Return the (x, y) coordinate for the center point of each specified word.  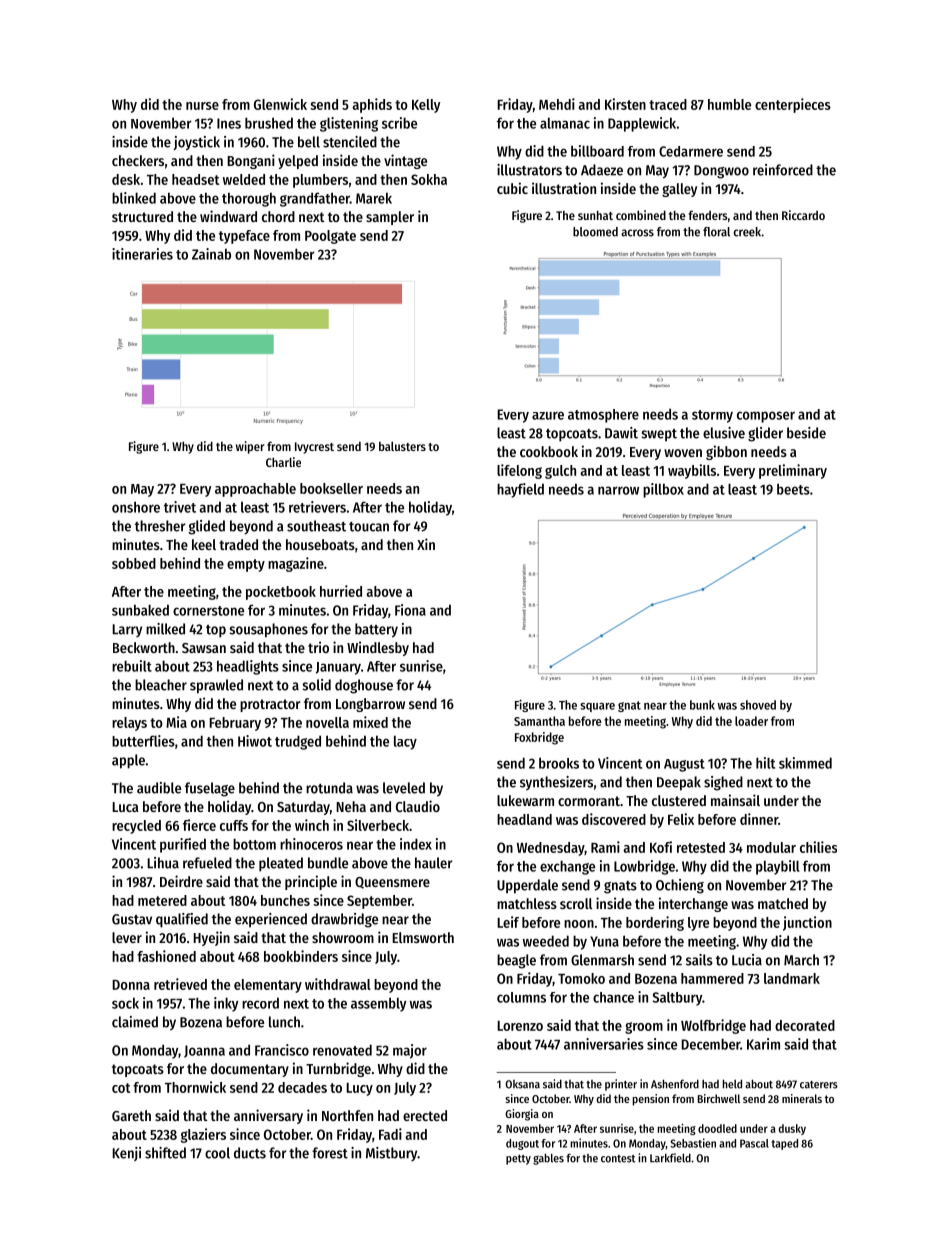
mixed (370, 722)
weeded (546, 941)
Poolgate (330, 237)
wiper (250, 447)
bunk (702, 705)
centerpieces (793, 105)
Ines (229, 123)
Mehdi (557, 104)
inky (226, 1004)
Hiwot (255, 741)
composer (766, 417)
